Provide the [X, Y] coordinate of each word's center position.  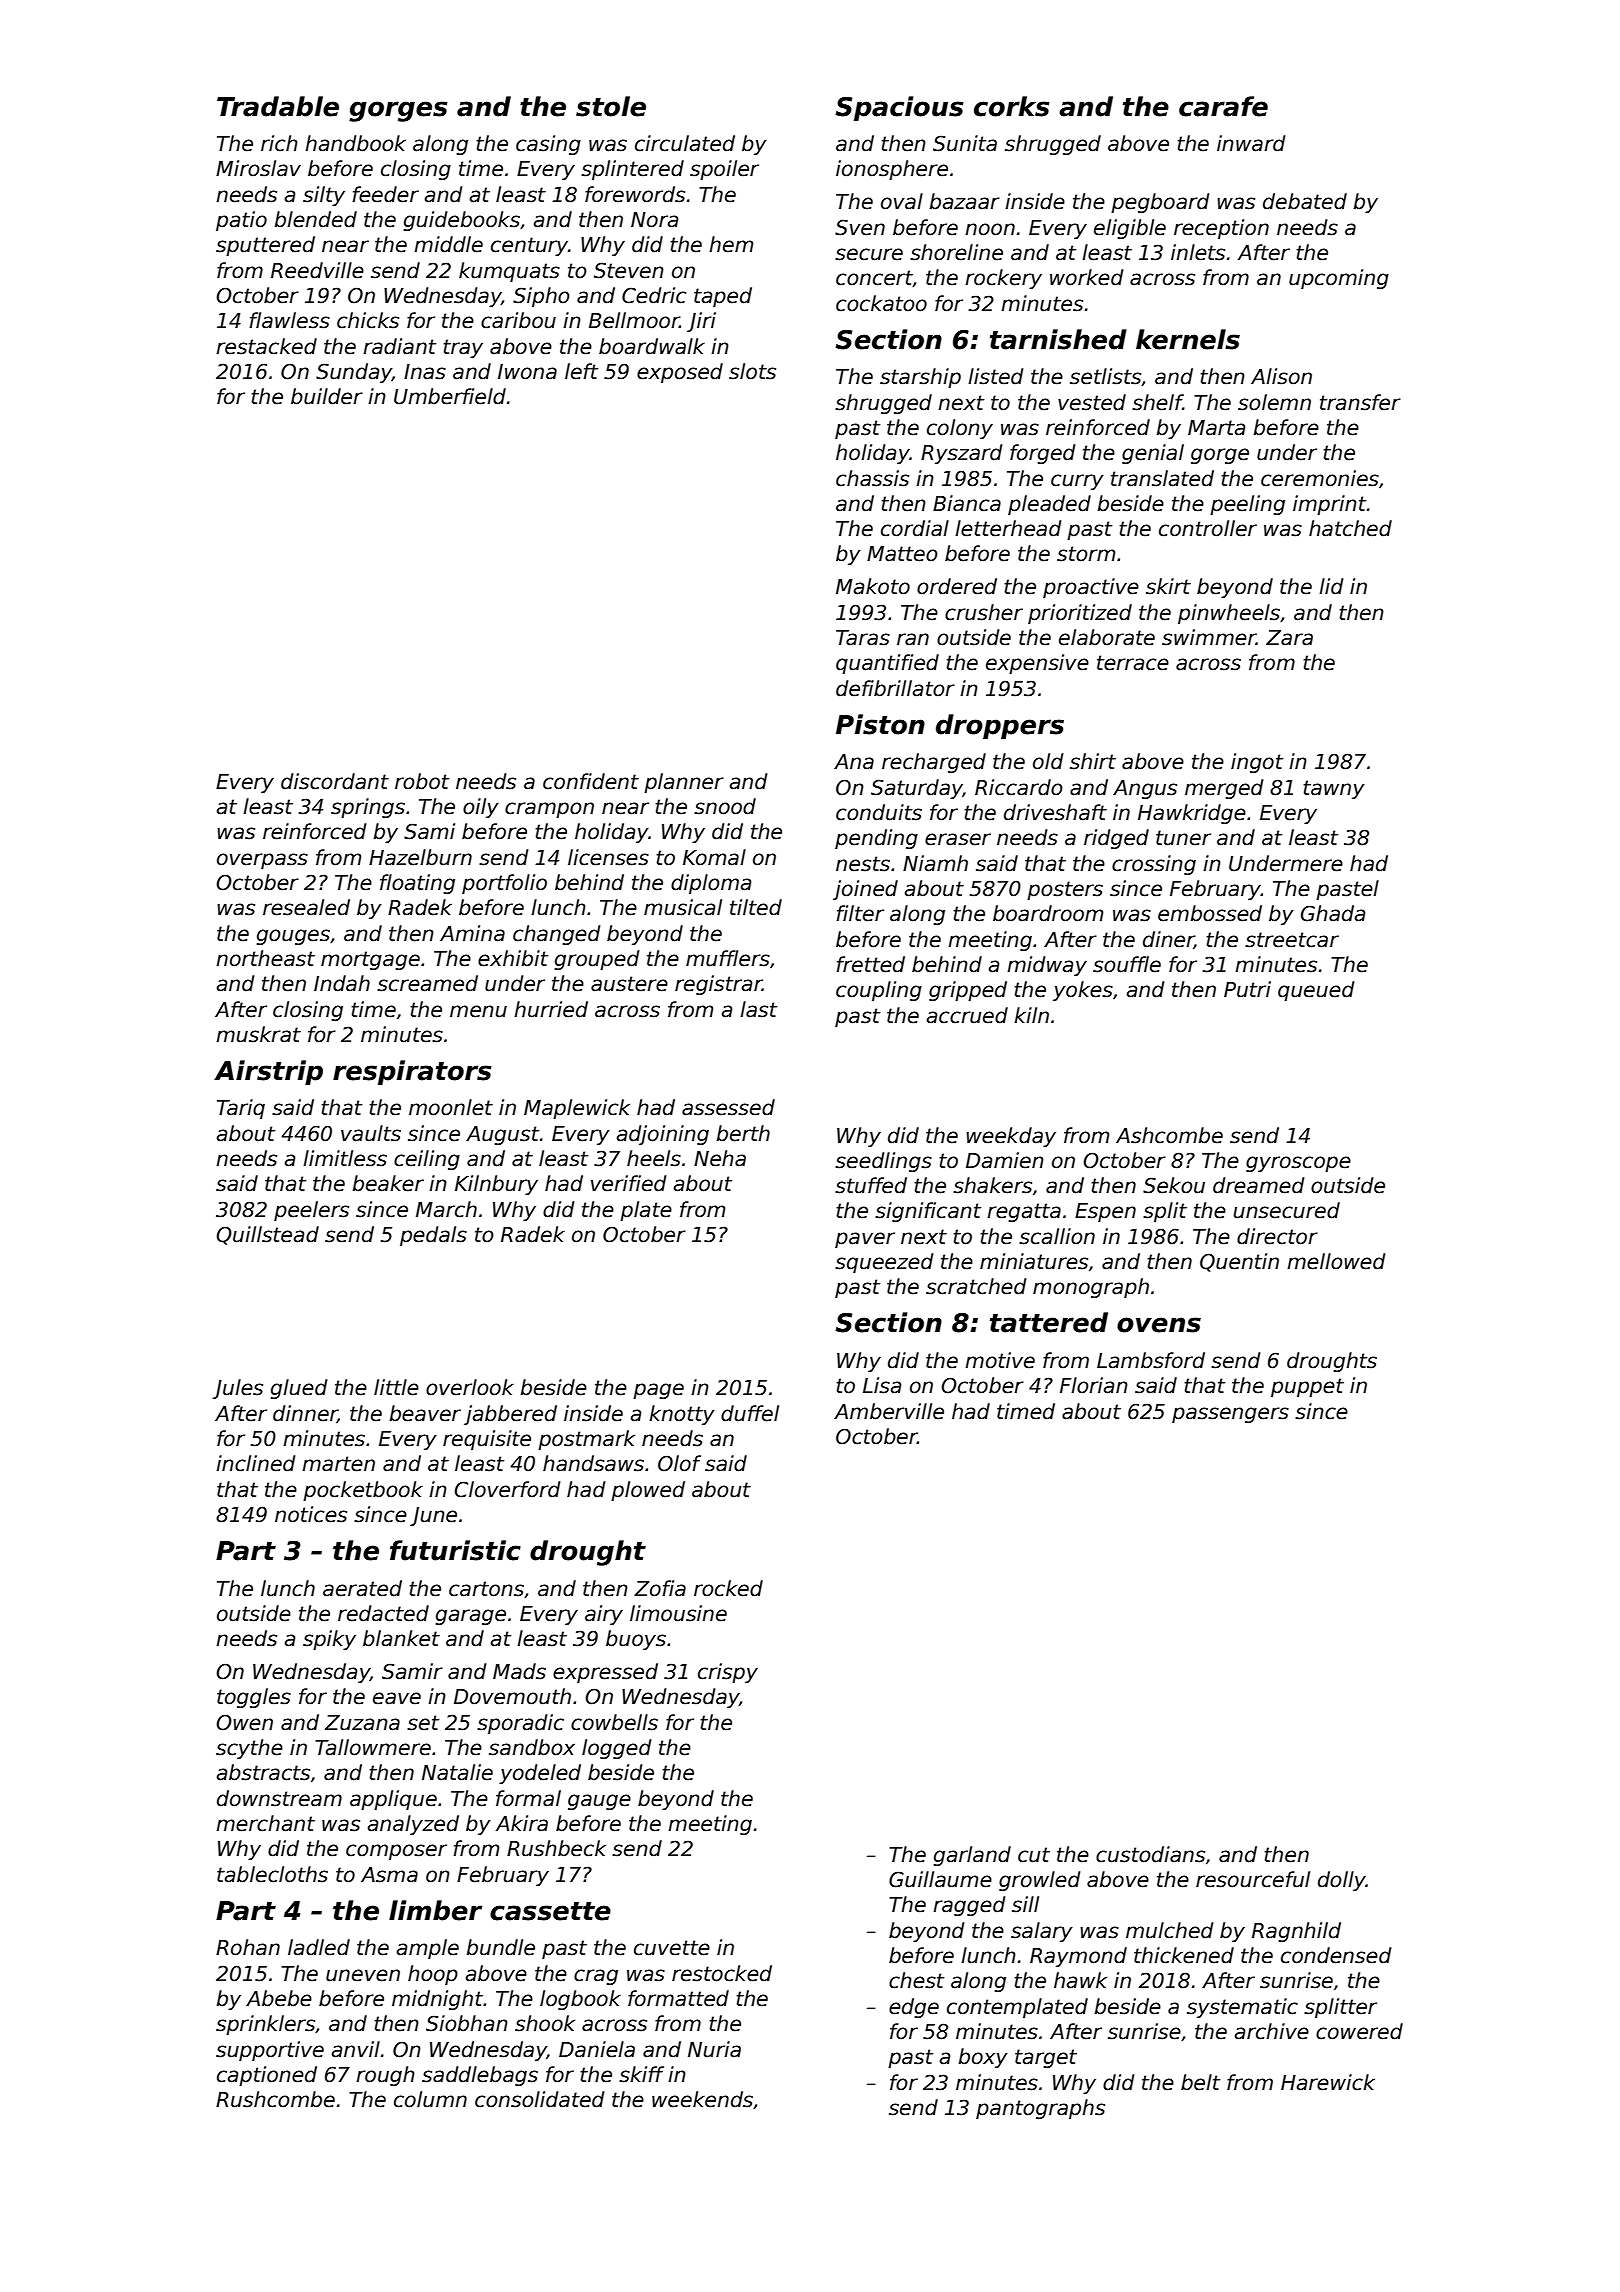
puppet [1307, 1387]
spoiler [724, 170]
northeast [265, 958]
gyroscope [1298, 1164]
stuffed [871, 1185]
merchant [265, 1823]
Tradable [278, 106]
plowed [648, 1491]
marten [338, 1464]
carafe [1223, 106]
